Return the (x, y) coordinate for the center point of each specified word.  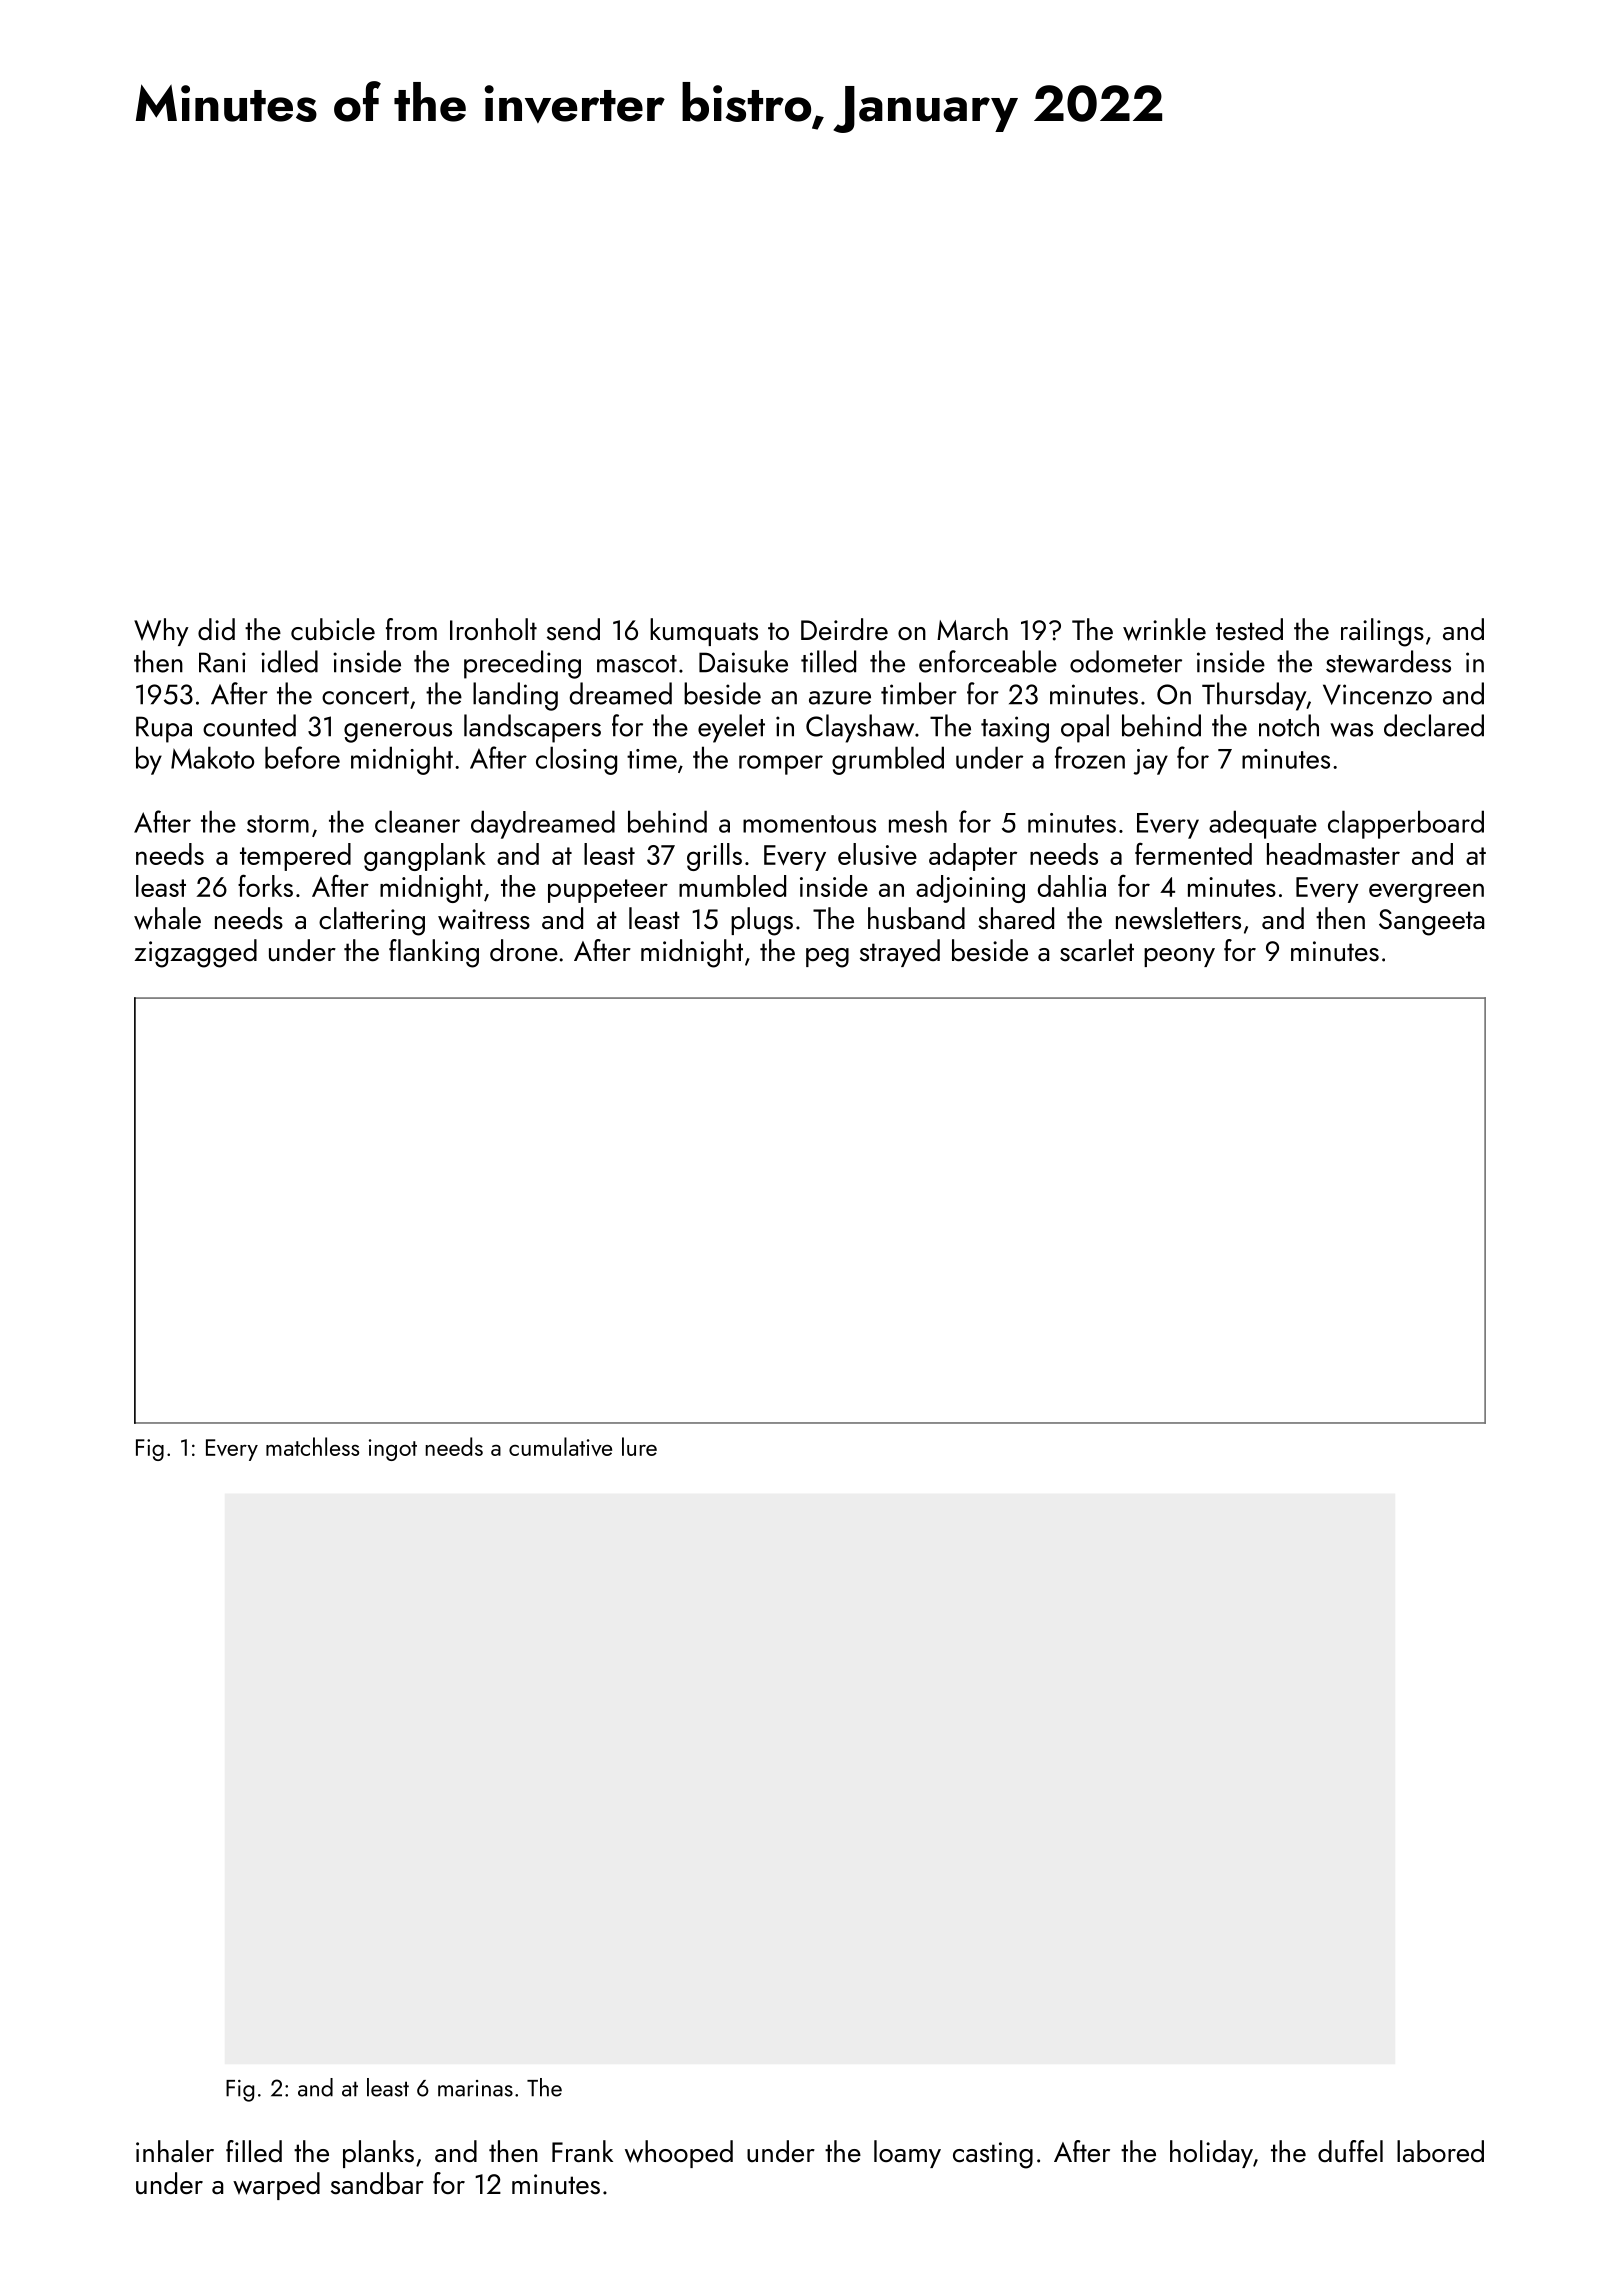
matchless (312, 1446)
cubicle (333, 629)
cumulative (560, 1446)
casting (993, 2155)
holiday (1211, 2154)
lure (639, 1446)
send (573, 629)
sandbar (377, 2183)
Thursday (1254, 696)
